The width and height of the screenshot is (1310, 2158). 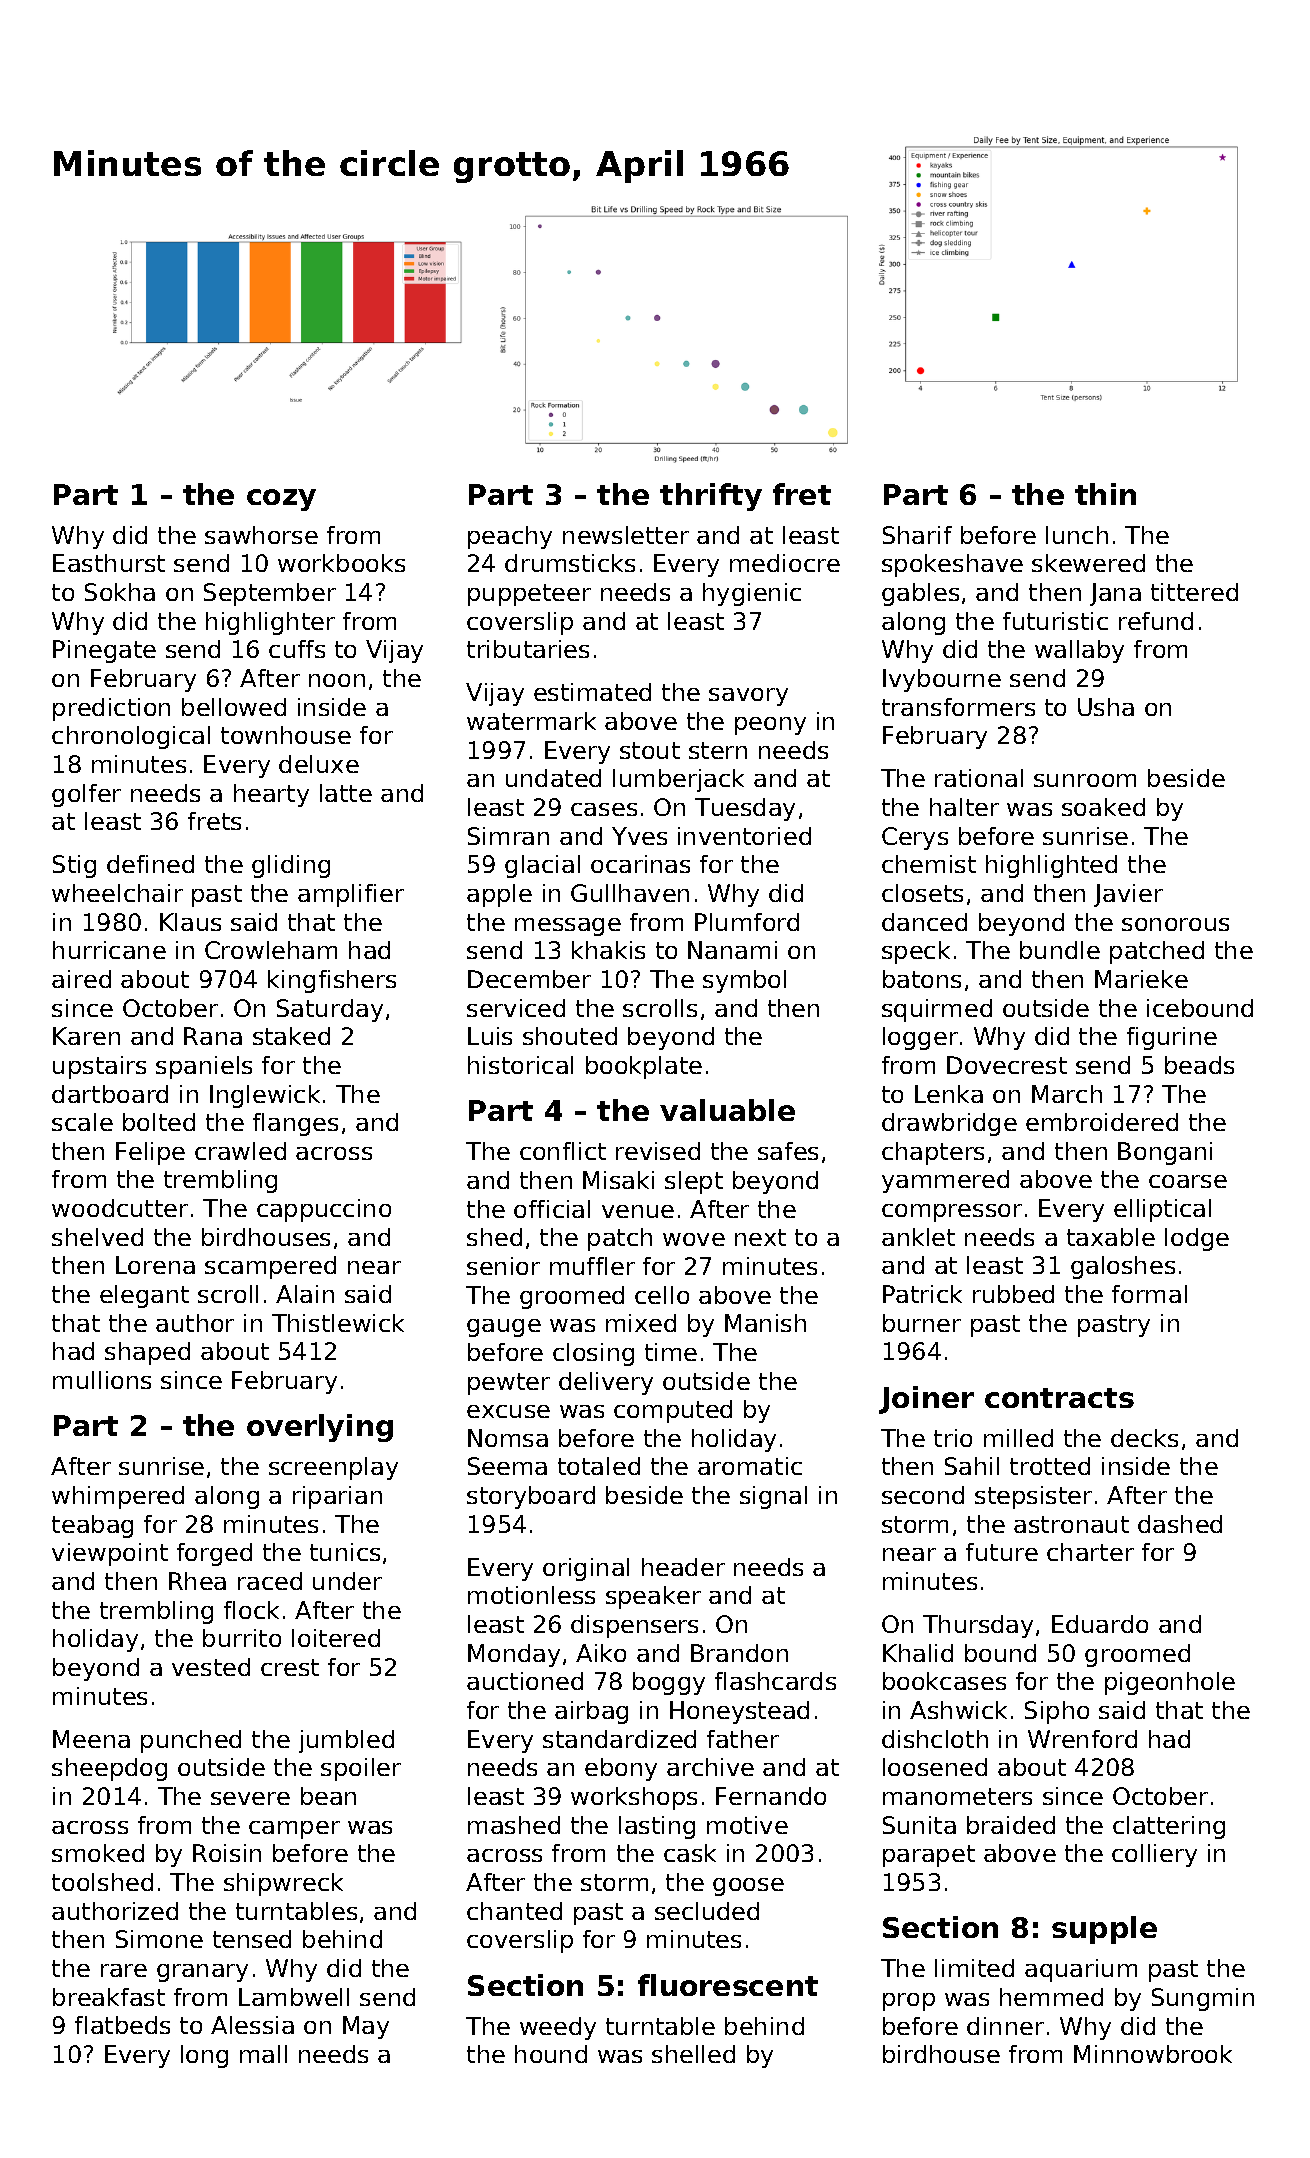 I want to click on mullions, so click(x=102, y=1380).
